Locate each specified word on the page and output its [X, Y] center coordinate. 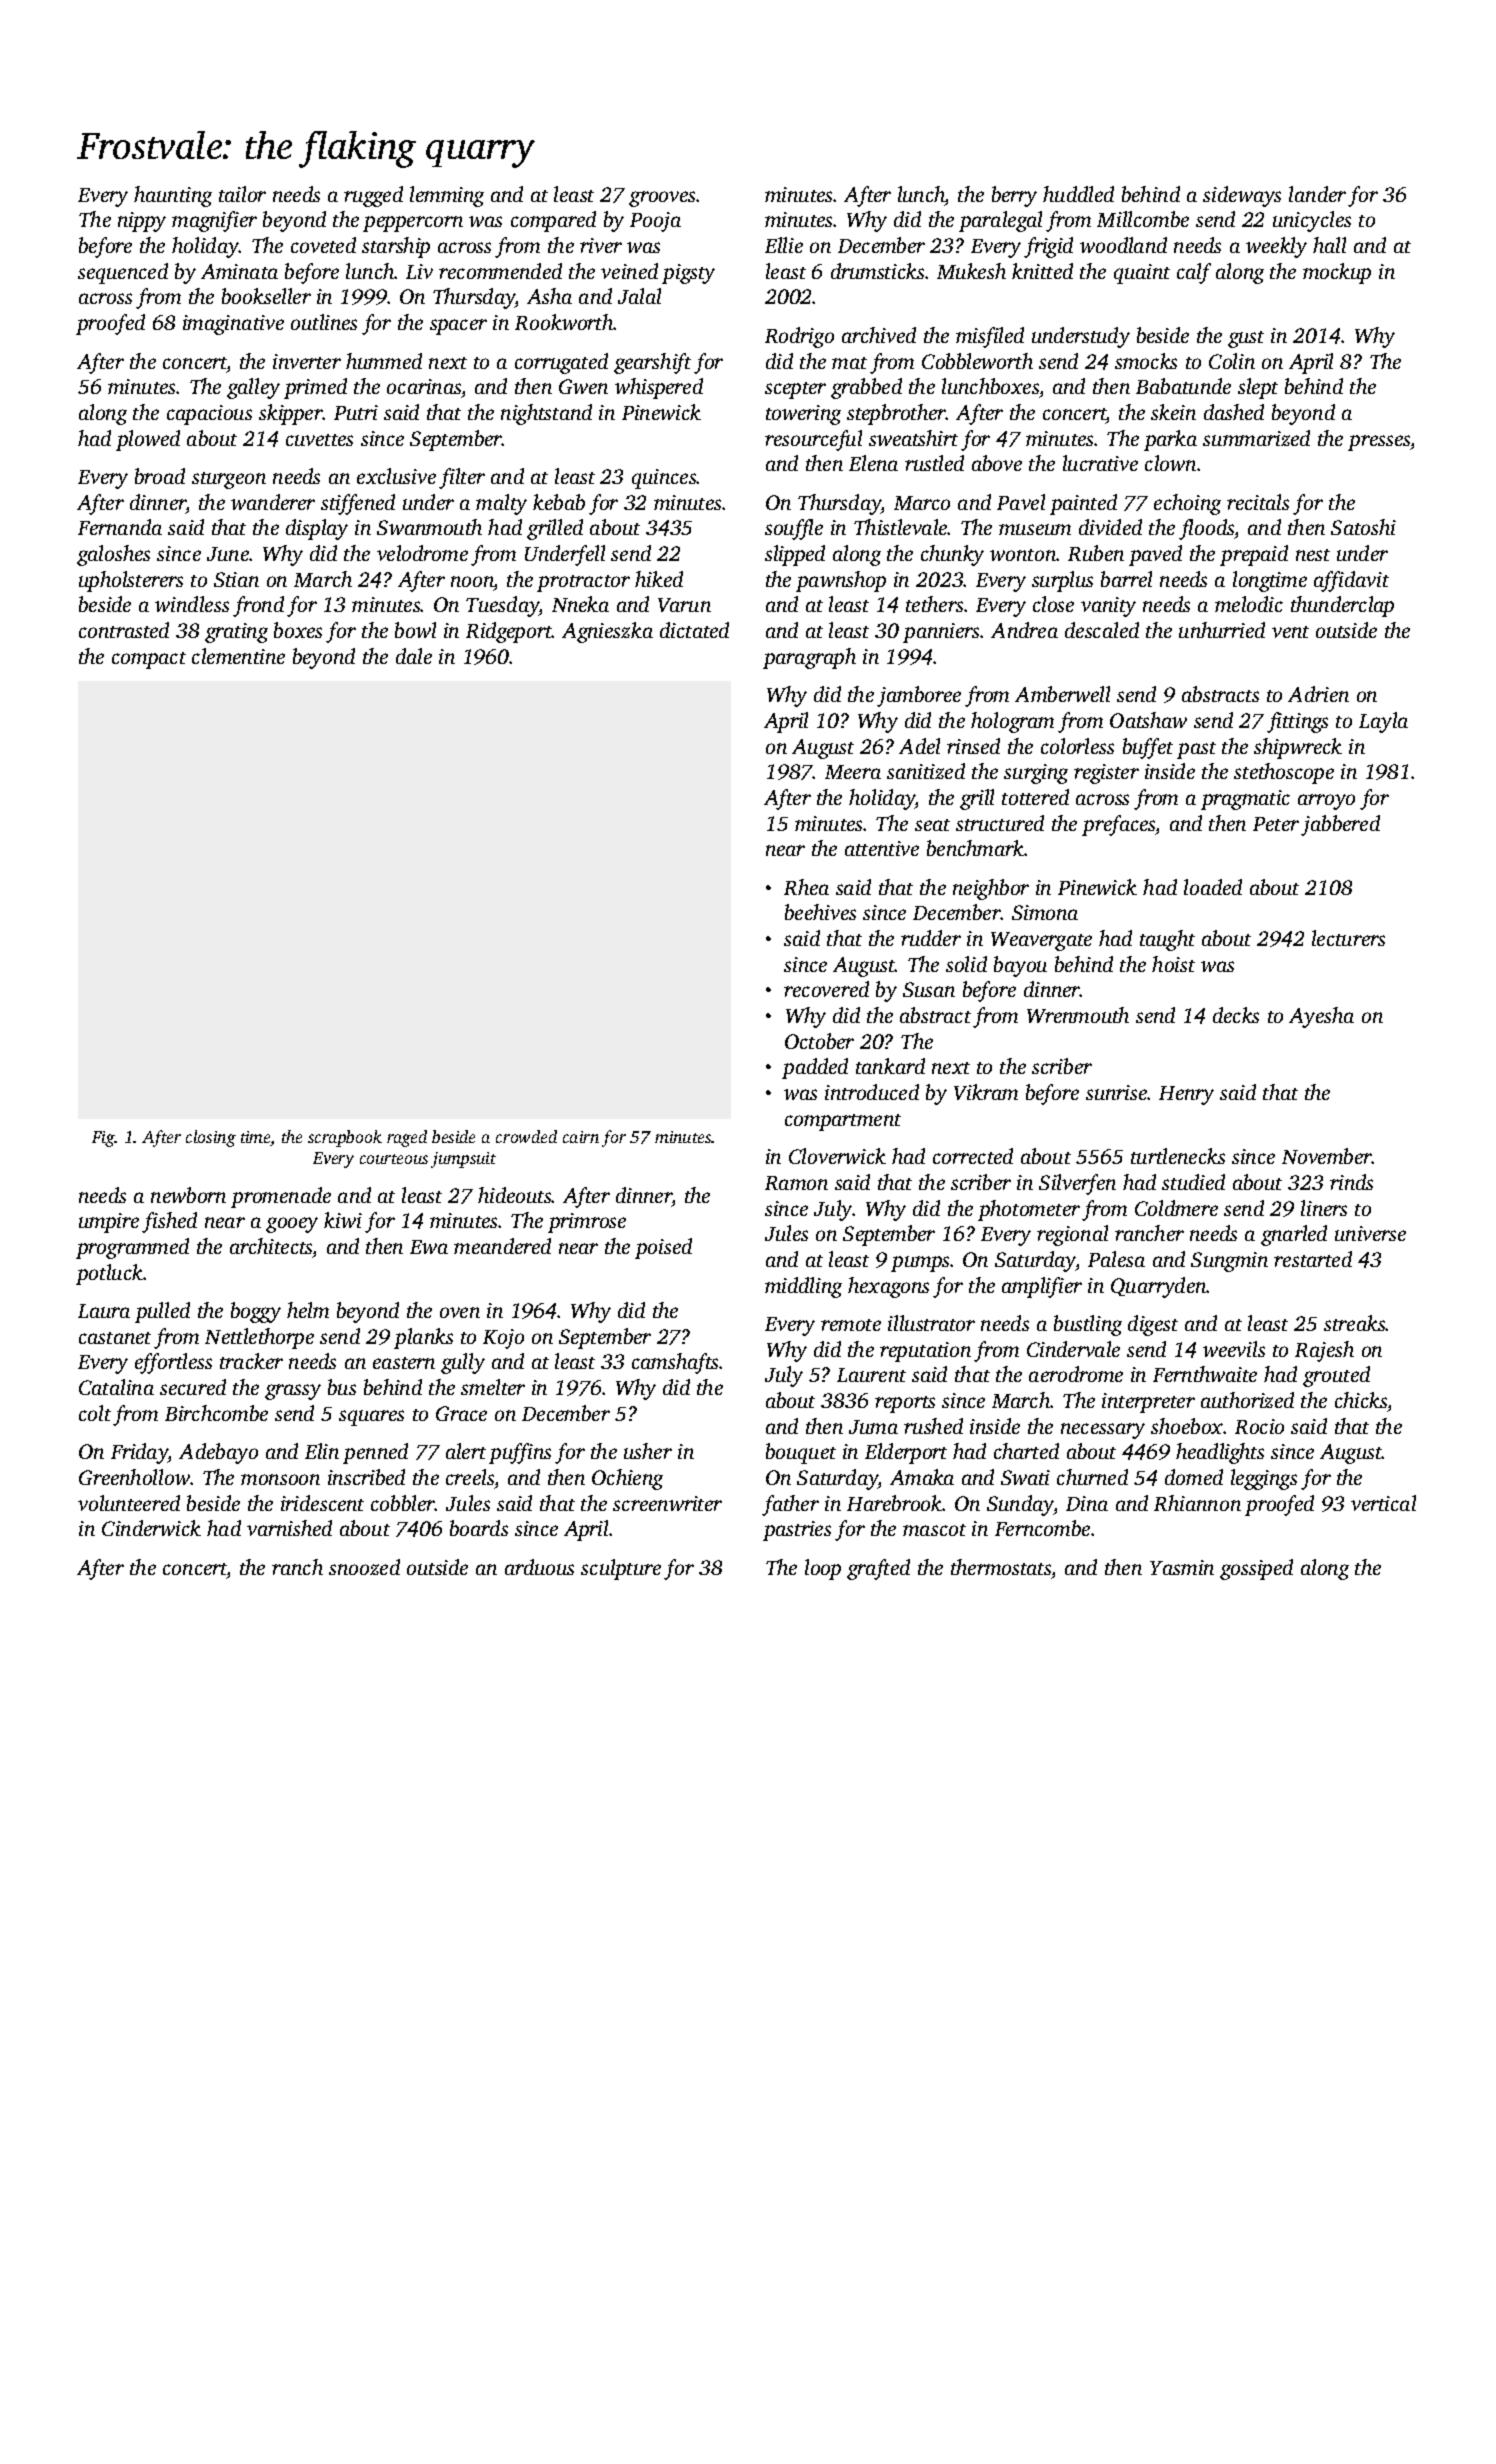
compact [149, 660]
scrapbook [345, 1138]
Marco [922, 503]
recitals [1258, 502]
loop [823, 1569]
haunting [173, 196]
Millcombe [1143, 219]
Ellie [784, 245]
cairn [581, 1137]
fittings [1297, 722]
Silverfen [1077, 1184]
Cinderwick [151, 1528]
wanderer [273, 502]
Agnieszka [607, 632]
